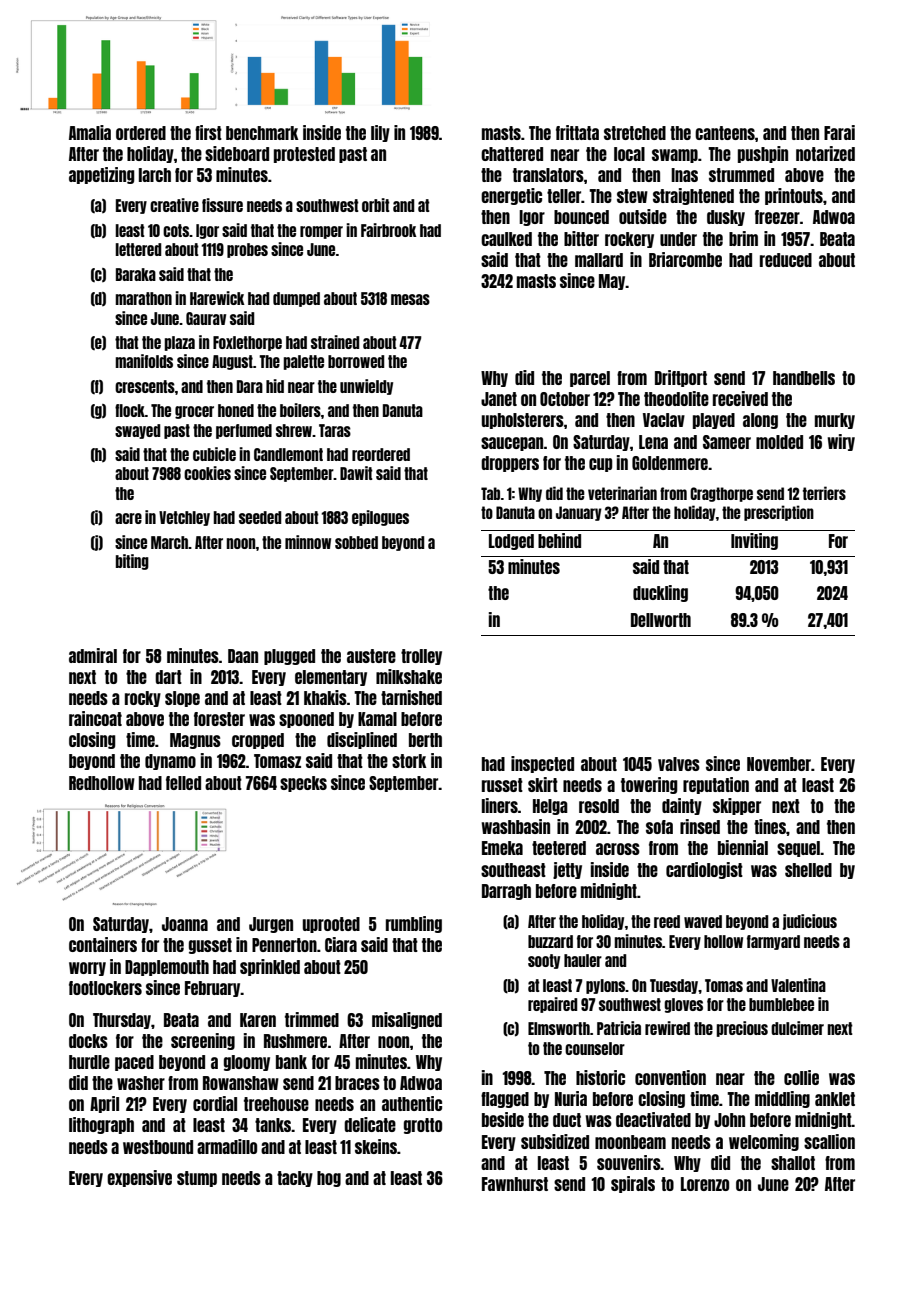 This image has height=1308, width=924. I want to click on reduced, so click(786, 260).
